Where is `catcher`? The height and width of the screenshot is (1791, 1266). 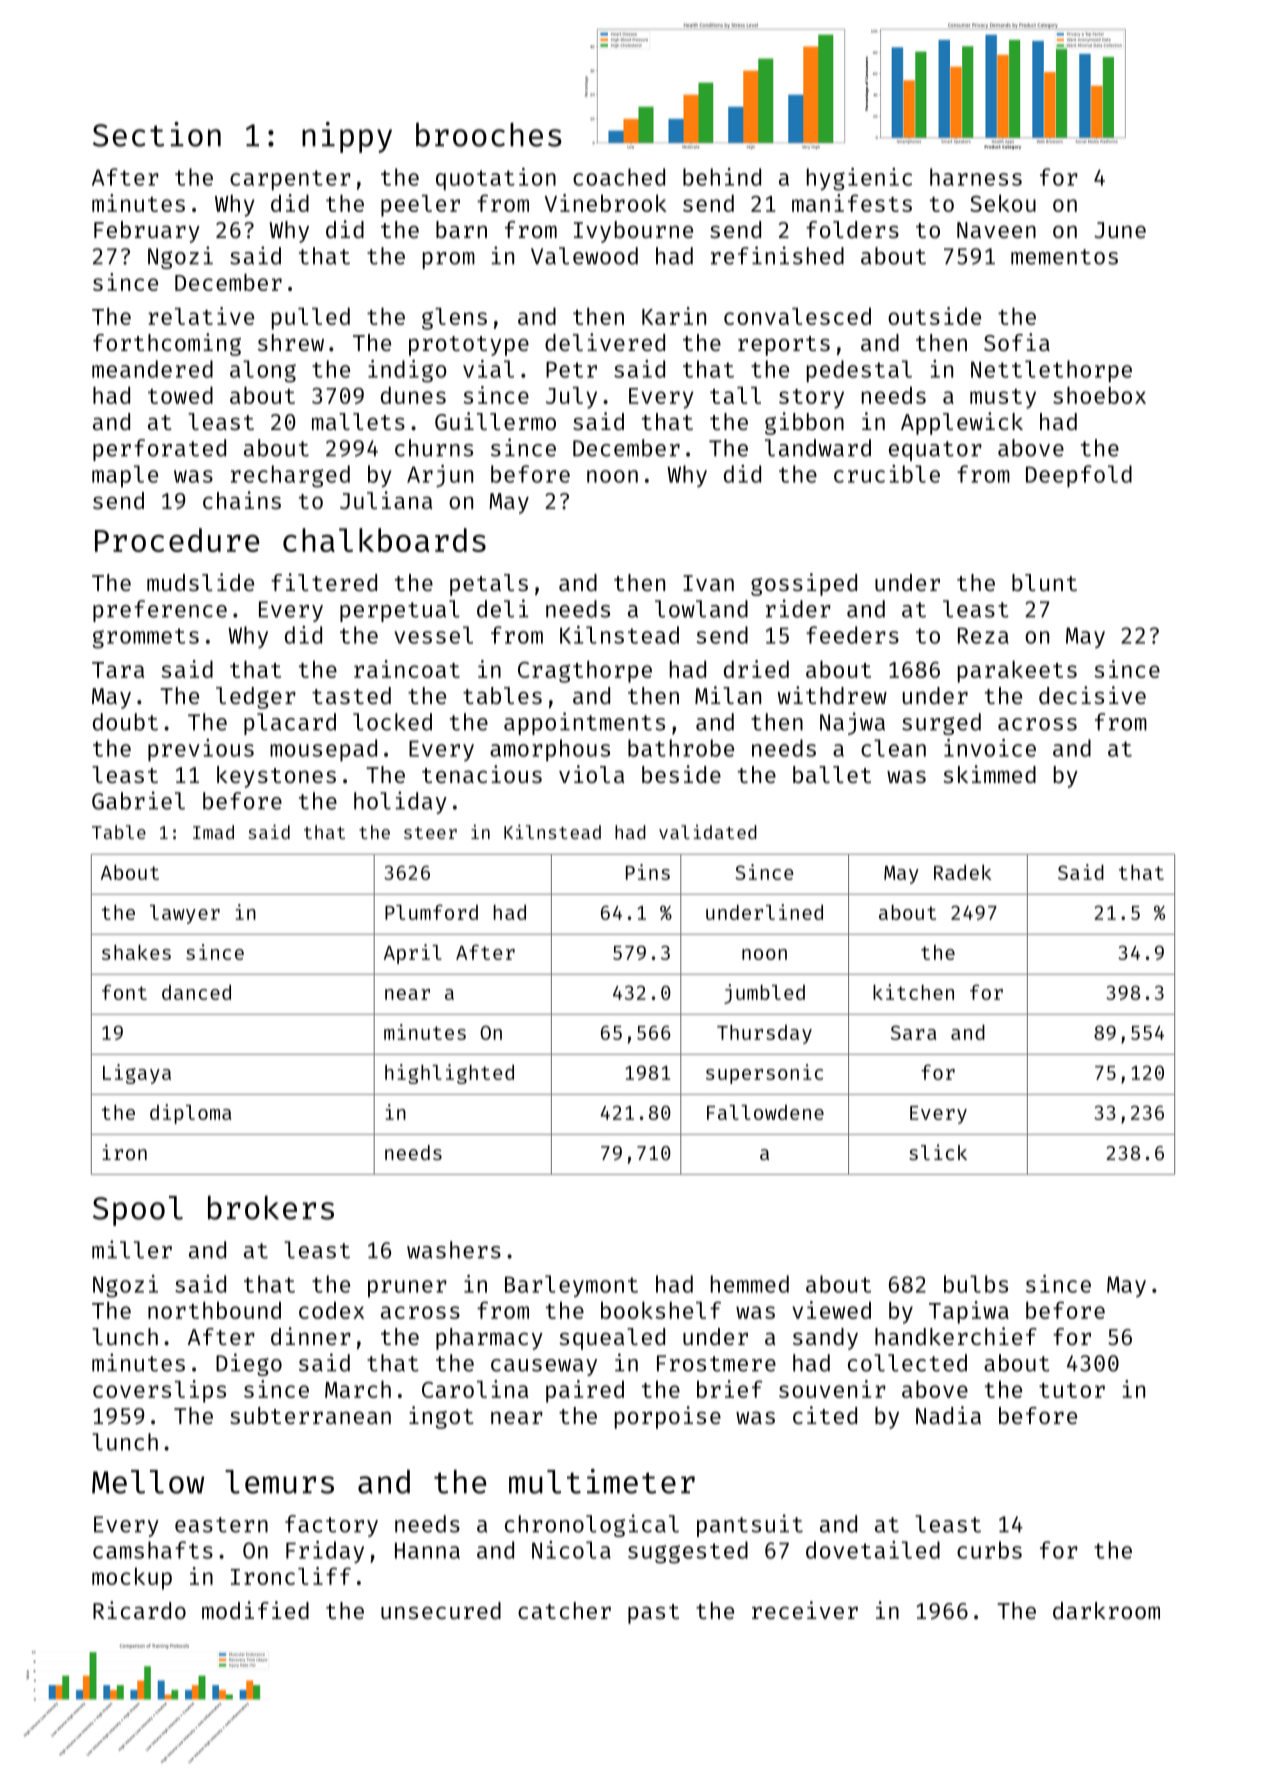 catcher is located at coordinates (564, 1610).
